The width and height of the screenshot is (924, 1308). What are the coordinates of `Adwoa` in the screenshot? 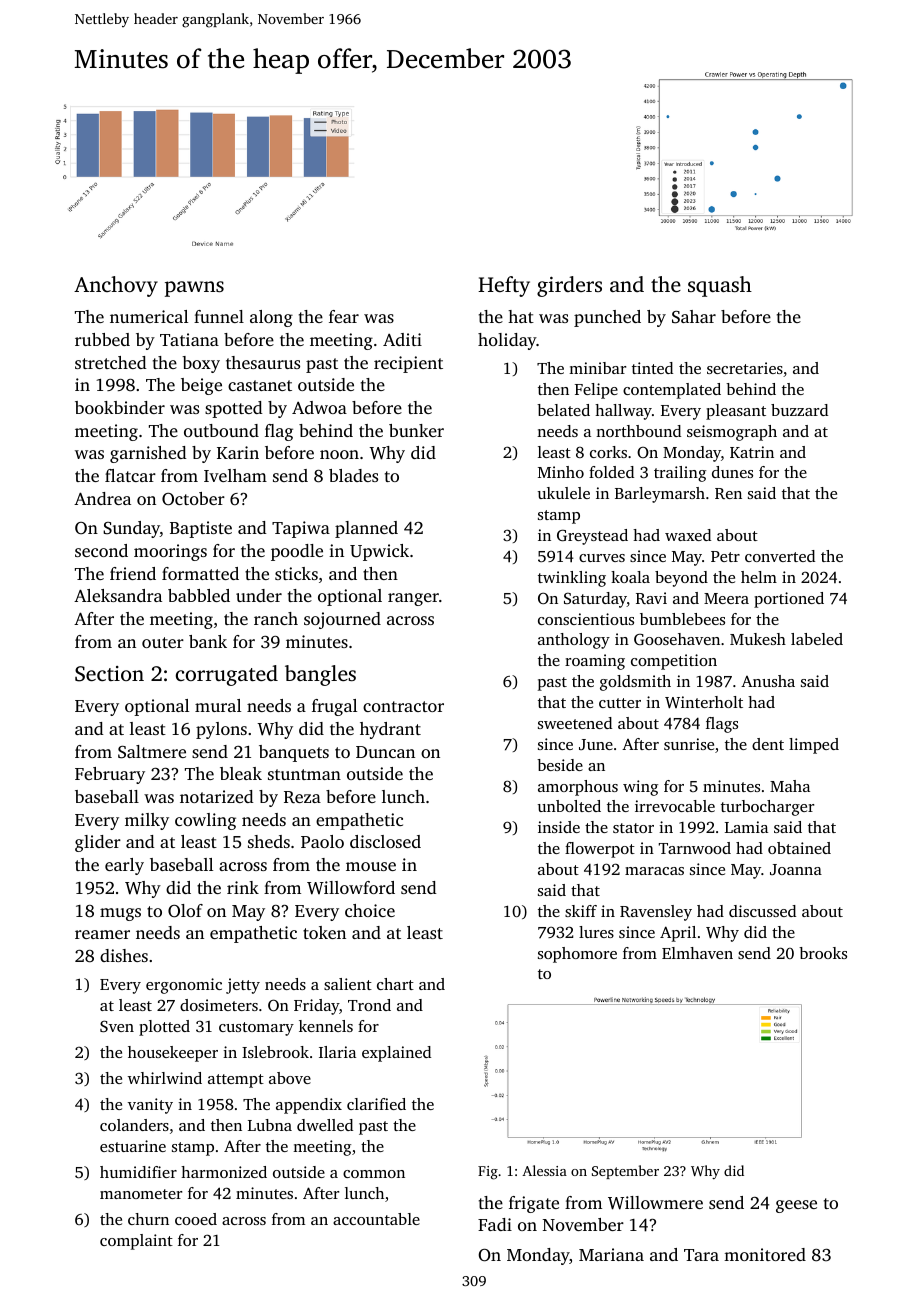 It's located at (319, 407).
